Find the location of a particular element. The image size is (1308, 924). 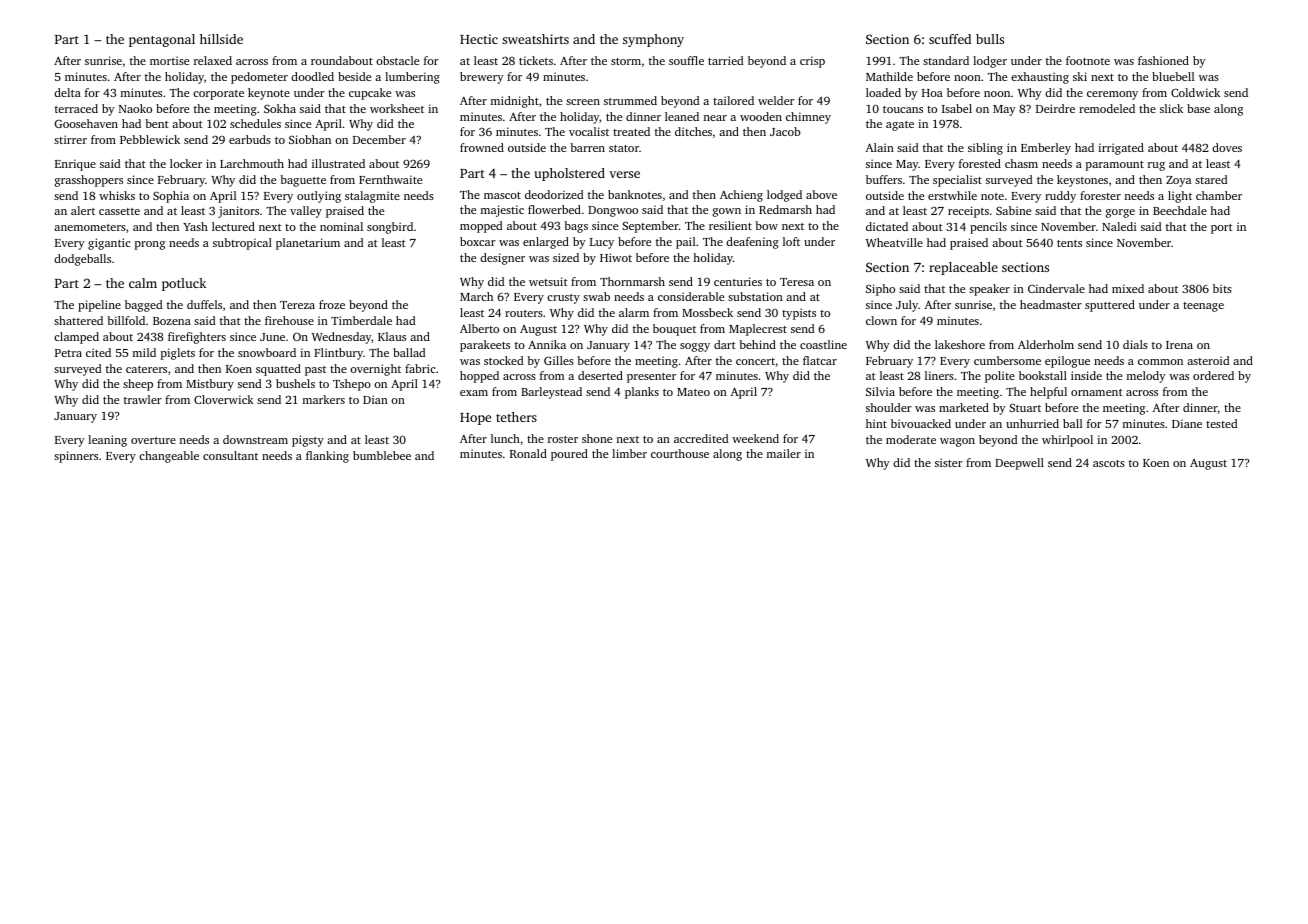

subtropical is located at coordinates (242, 244).
